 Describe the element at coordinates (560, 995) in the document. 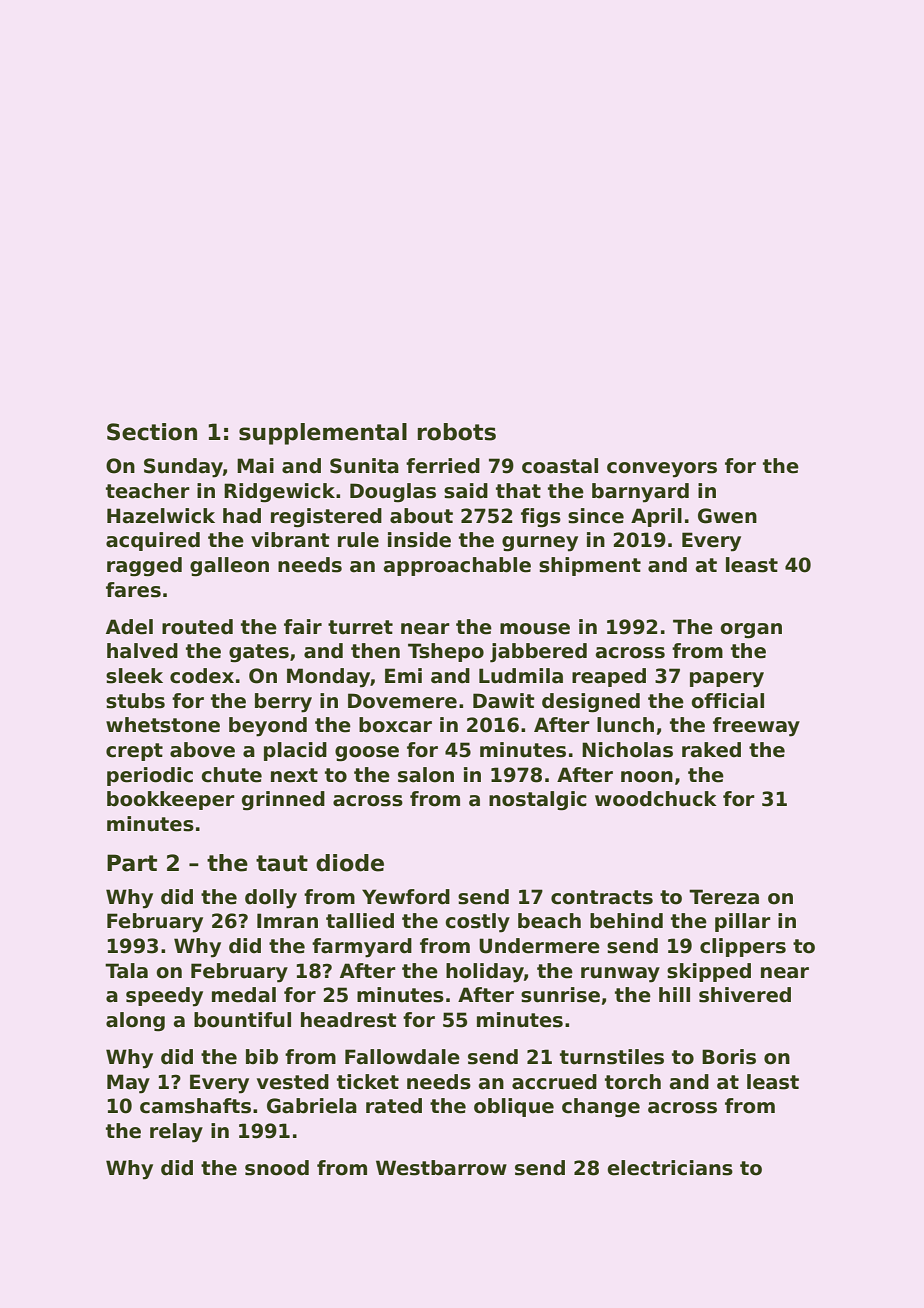

I see `sunrise` at that location.
